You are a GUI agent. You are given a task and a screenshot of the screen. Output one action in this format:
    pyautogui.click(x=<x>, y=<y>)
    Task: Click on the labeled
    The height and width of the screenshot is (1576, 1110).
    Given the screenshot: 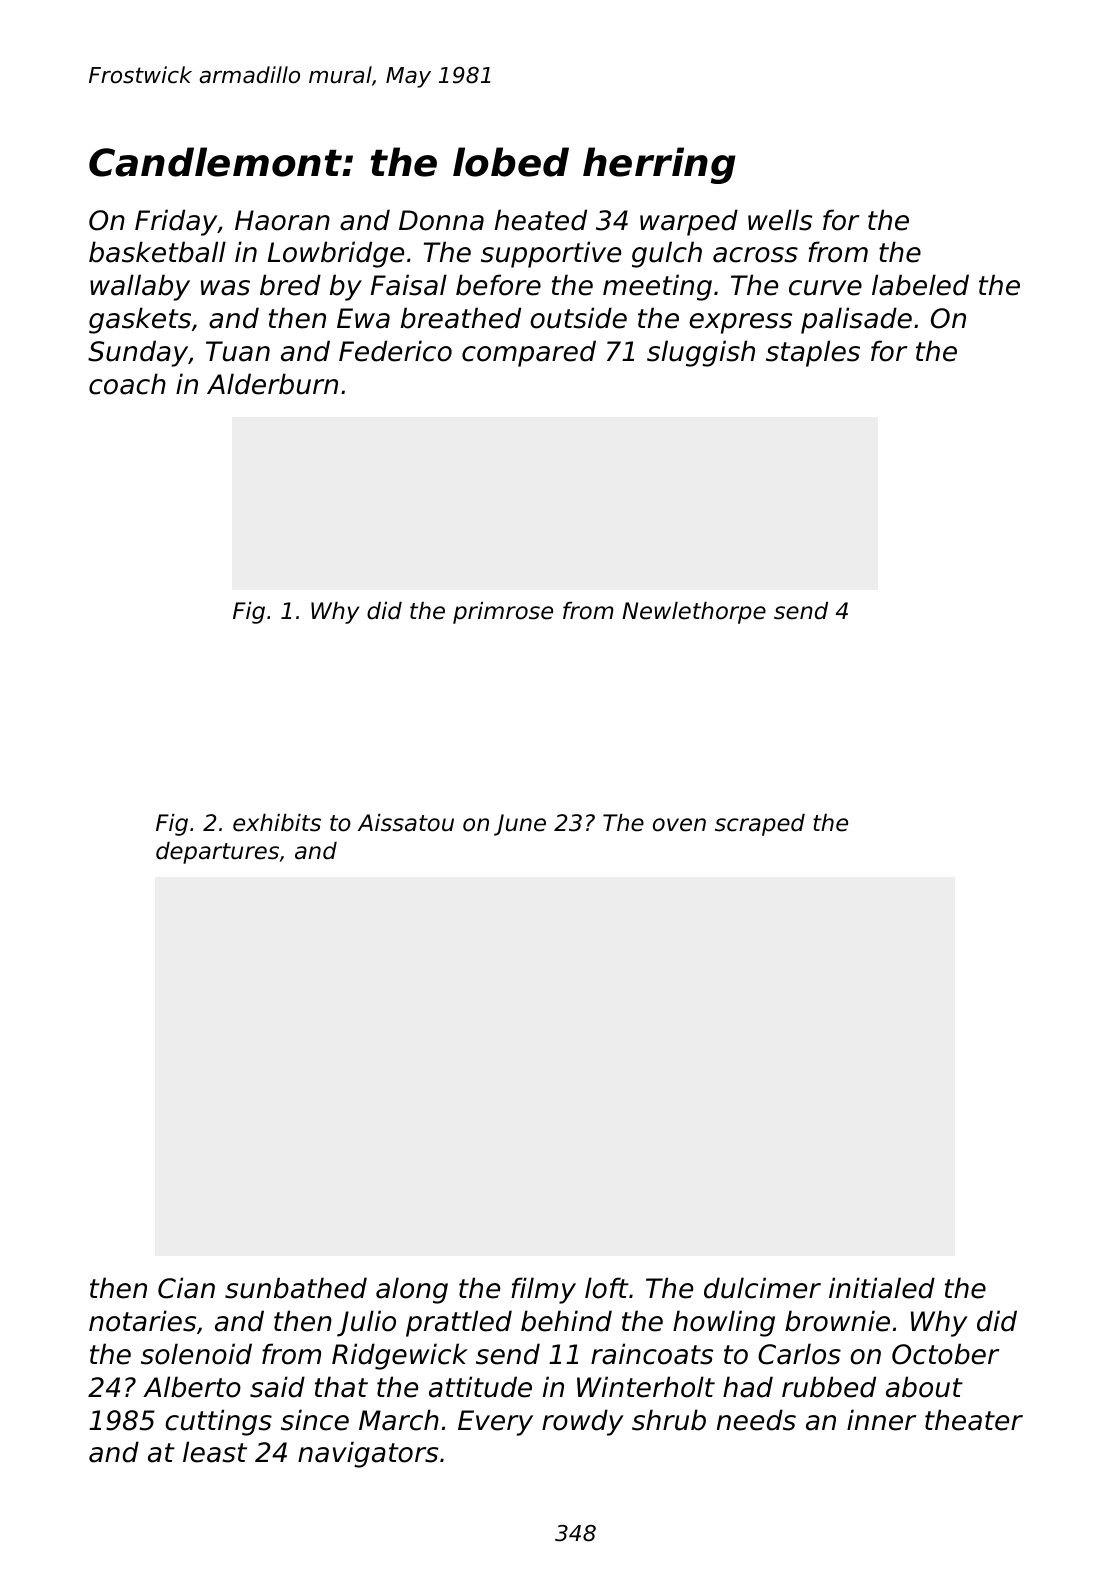 What is the action you would take?
    pyautogui.click(x=920, y=285)
